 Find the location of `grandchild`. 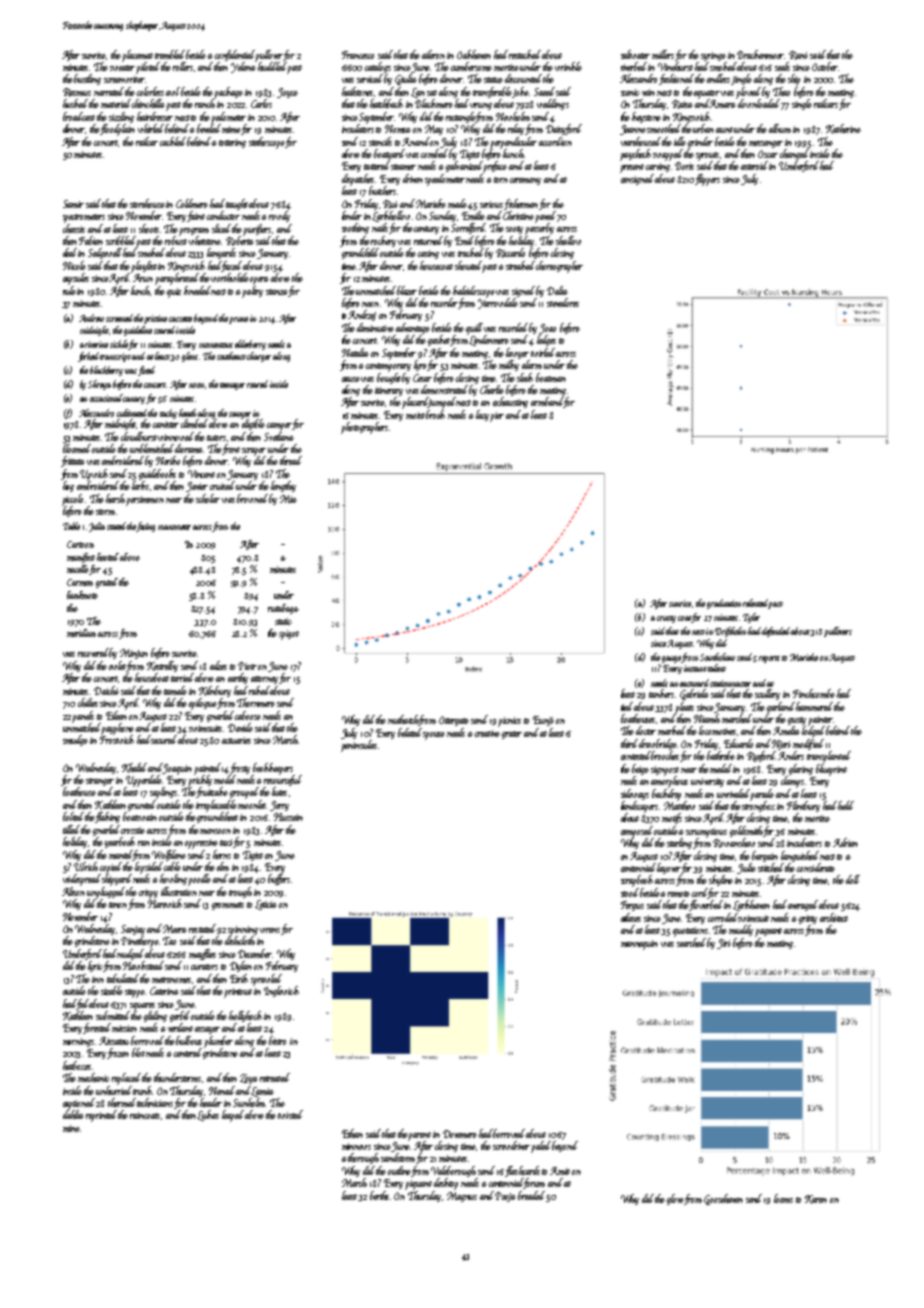

grandchild is located at coordinates (360, 253).
